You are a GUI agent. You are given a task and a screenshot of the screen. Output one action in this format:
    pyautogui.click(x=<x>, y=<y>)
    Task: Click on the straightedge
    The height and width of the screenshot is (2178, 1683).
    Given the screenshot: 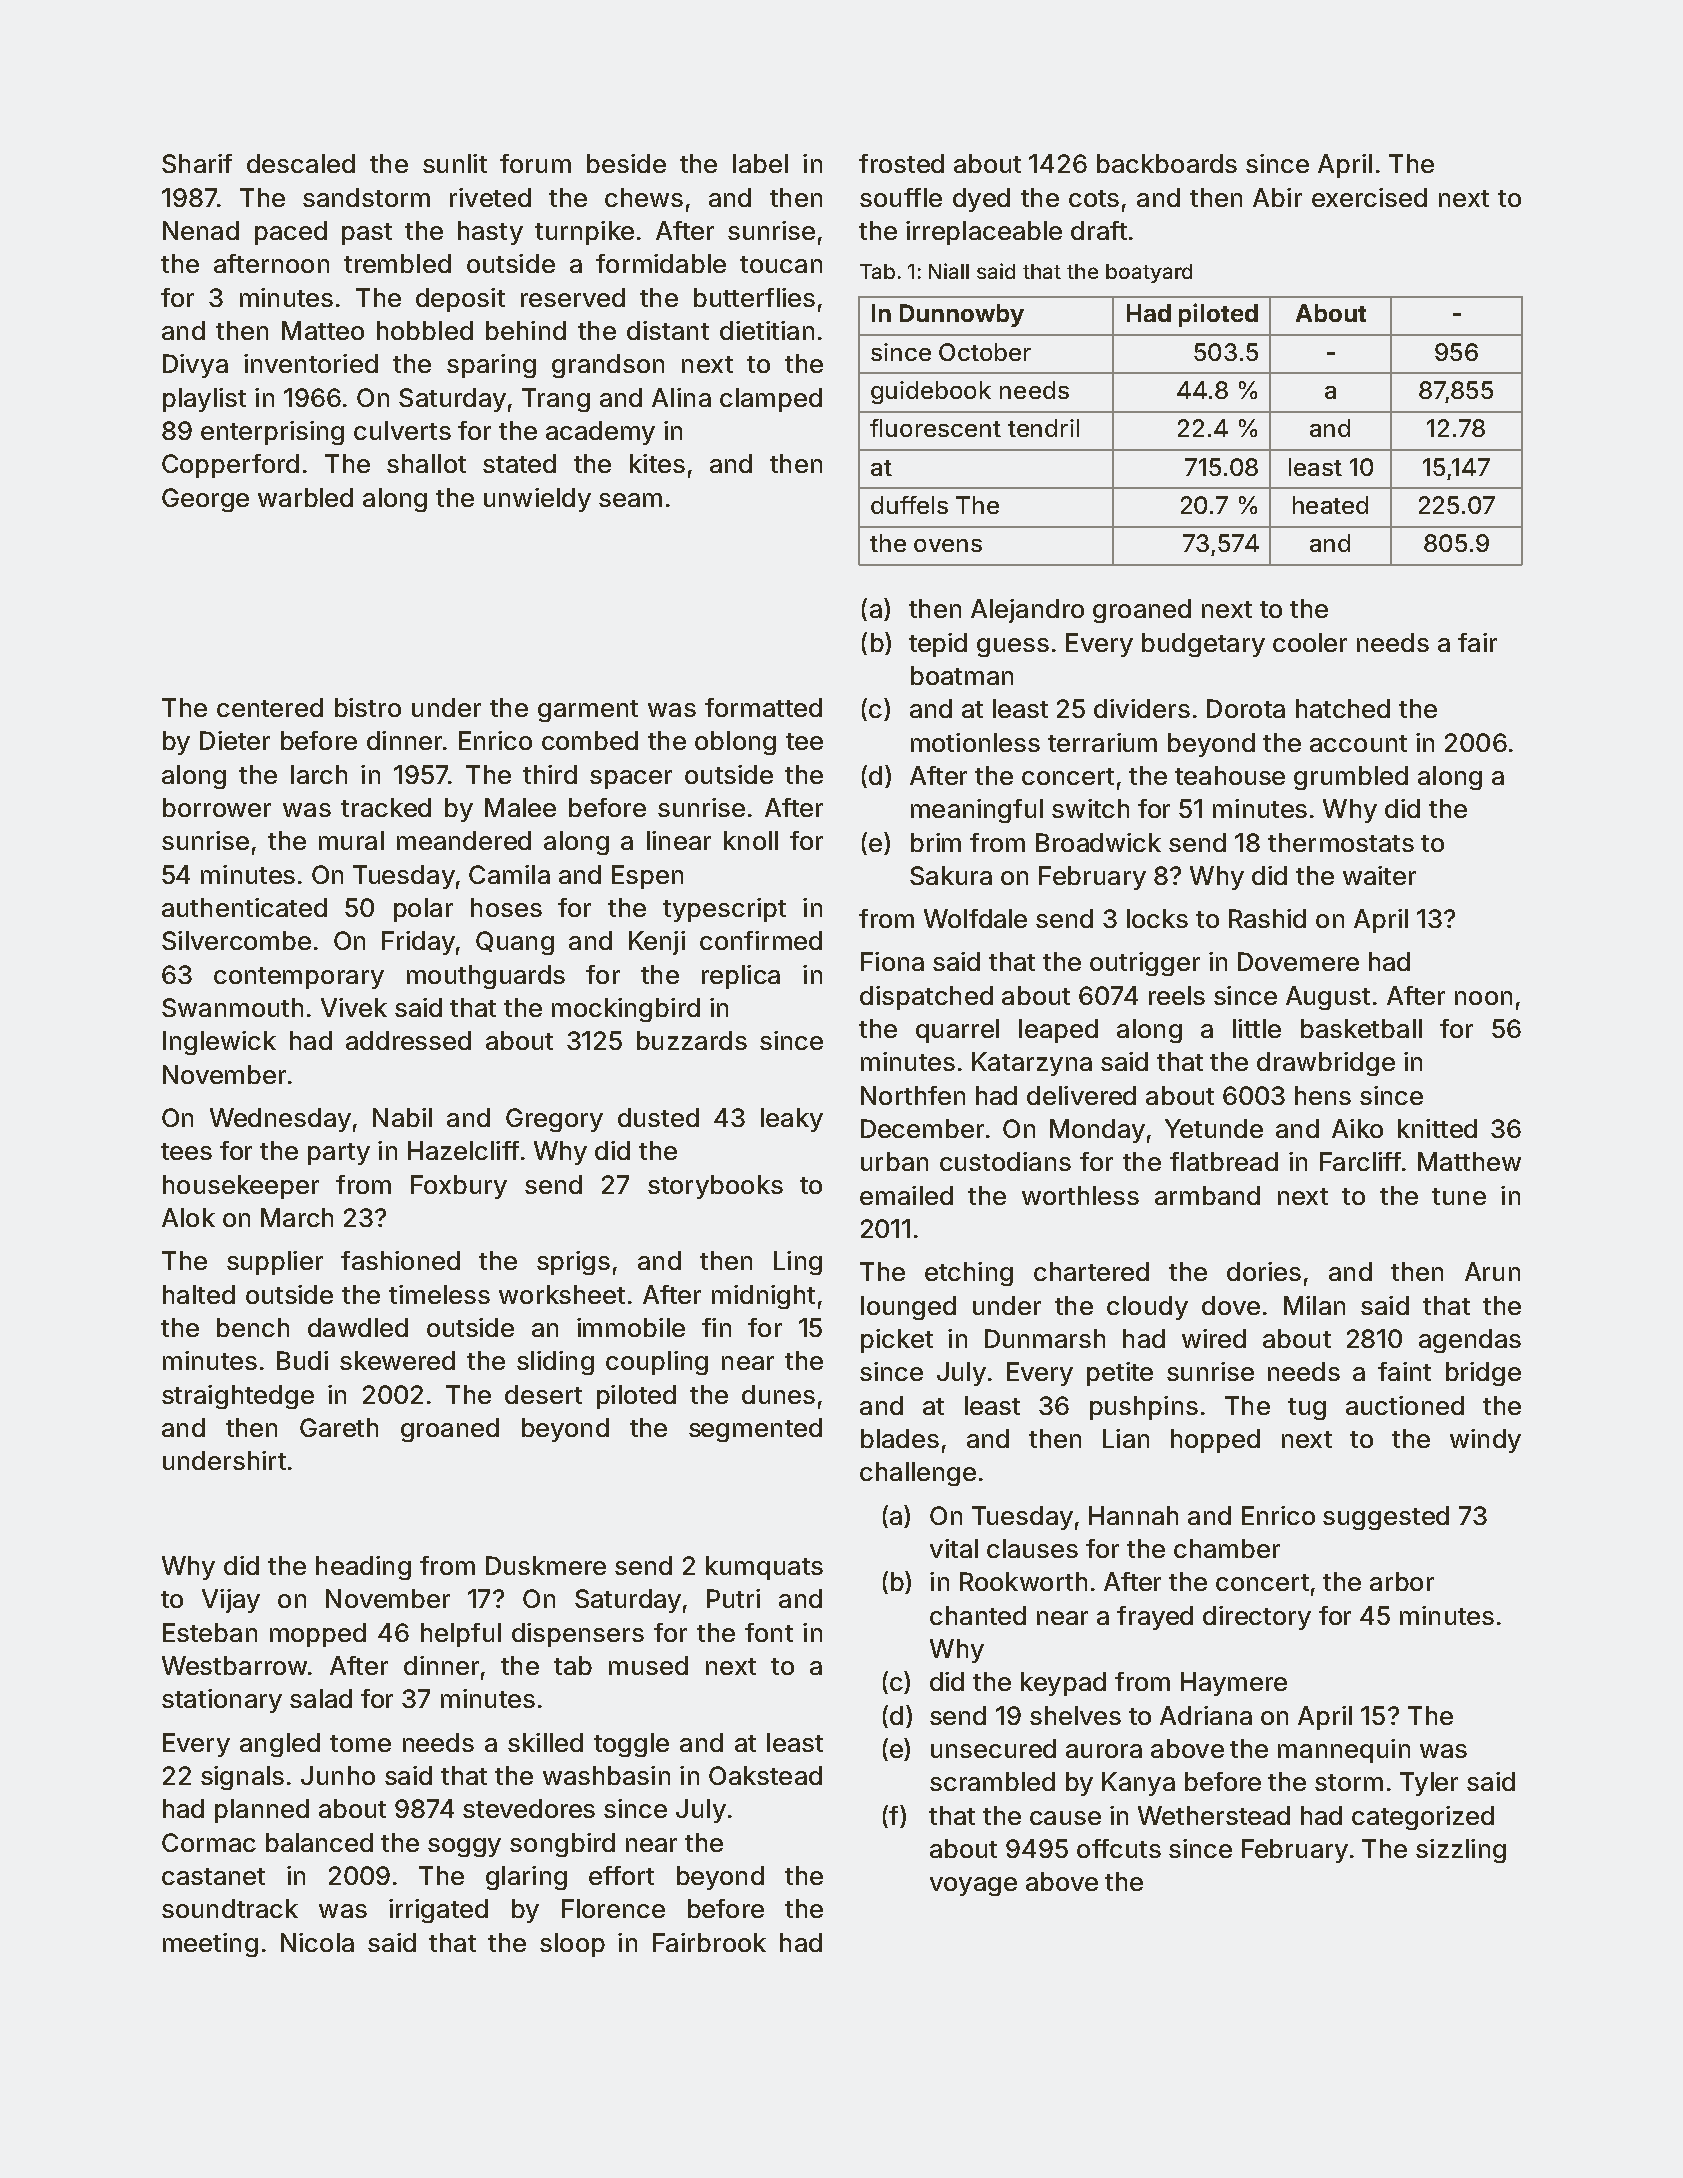 What is the action you would take?
    pyautogui.click(x=238, y=1397)
